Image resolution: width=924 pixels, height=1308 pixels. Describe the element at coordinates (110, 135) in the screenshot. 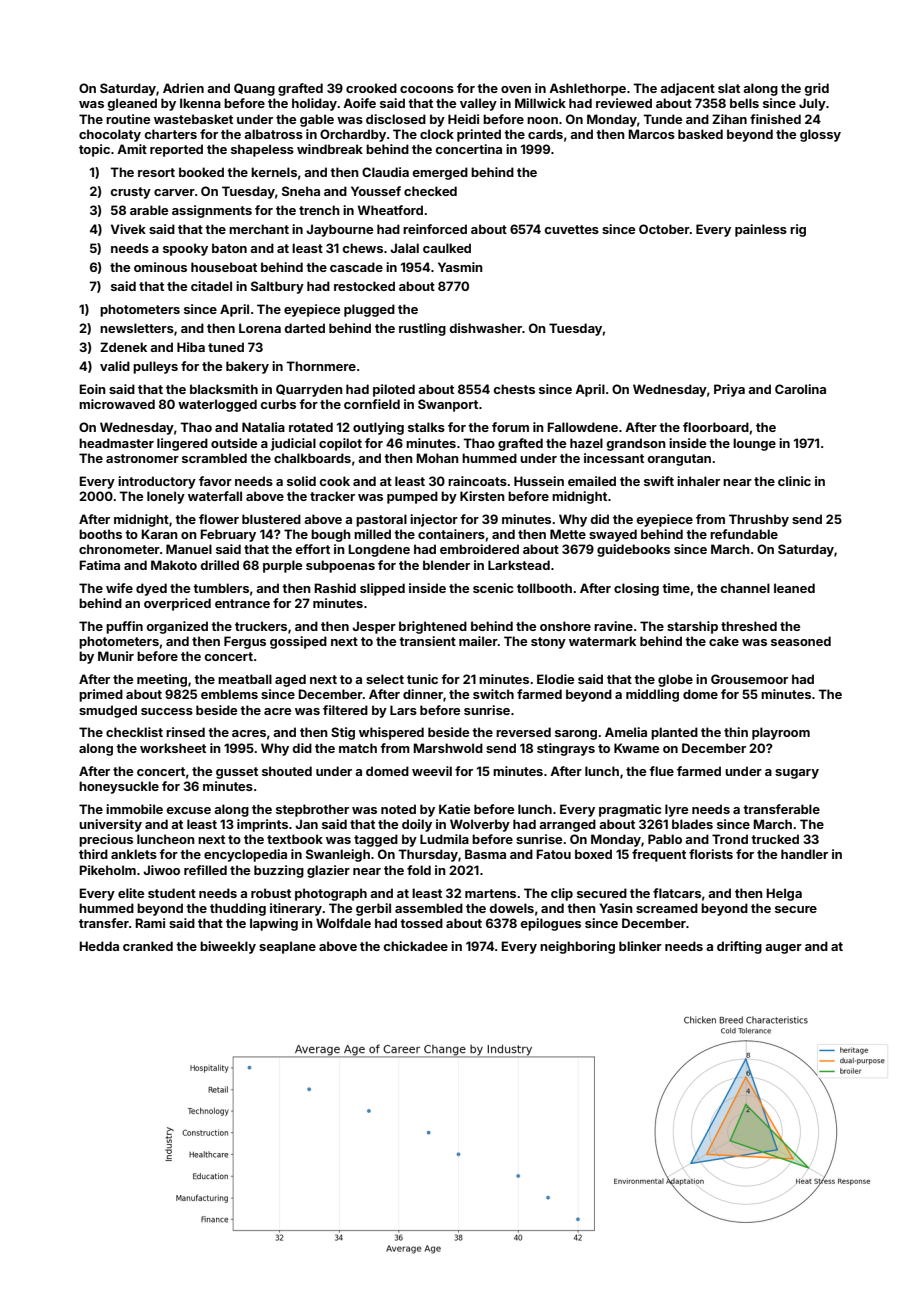

I see `chocolaty` at that location.
